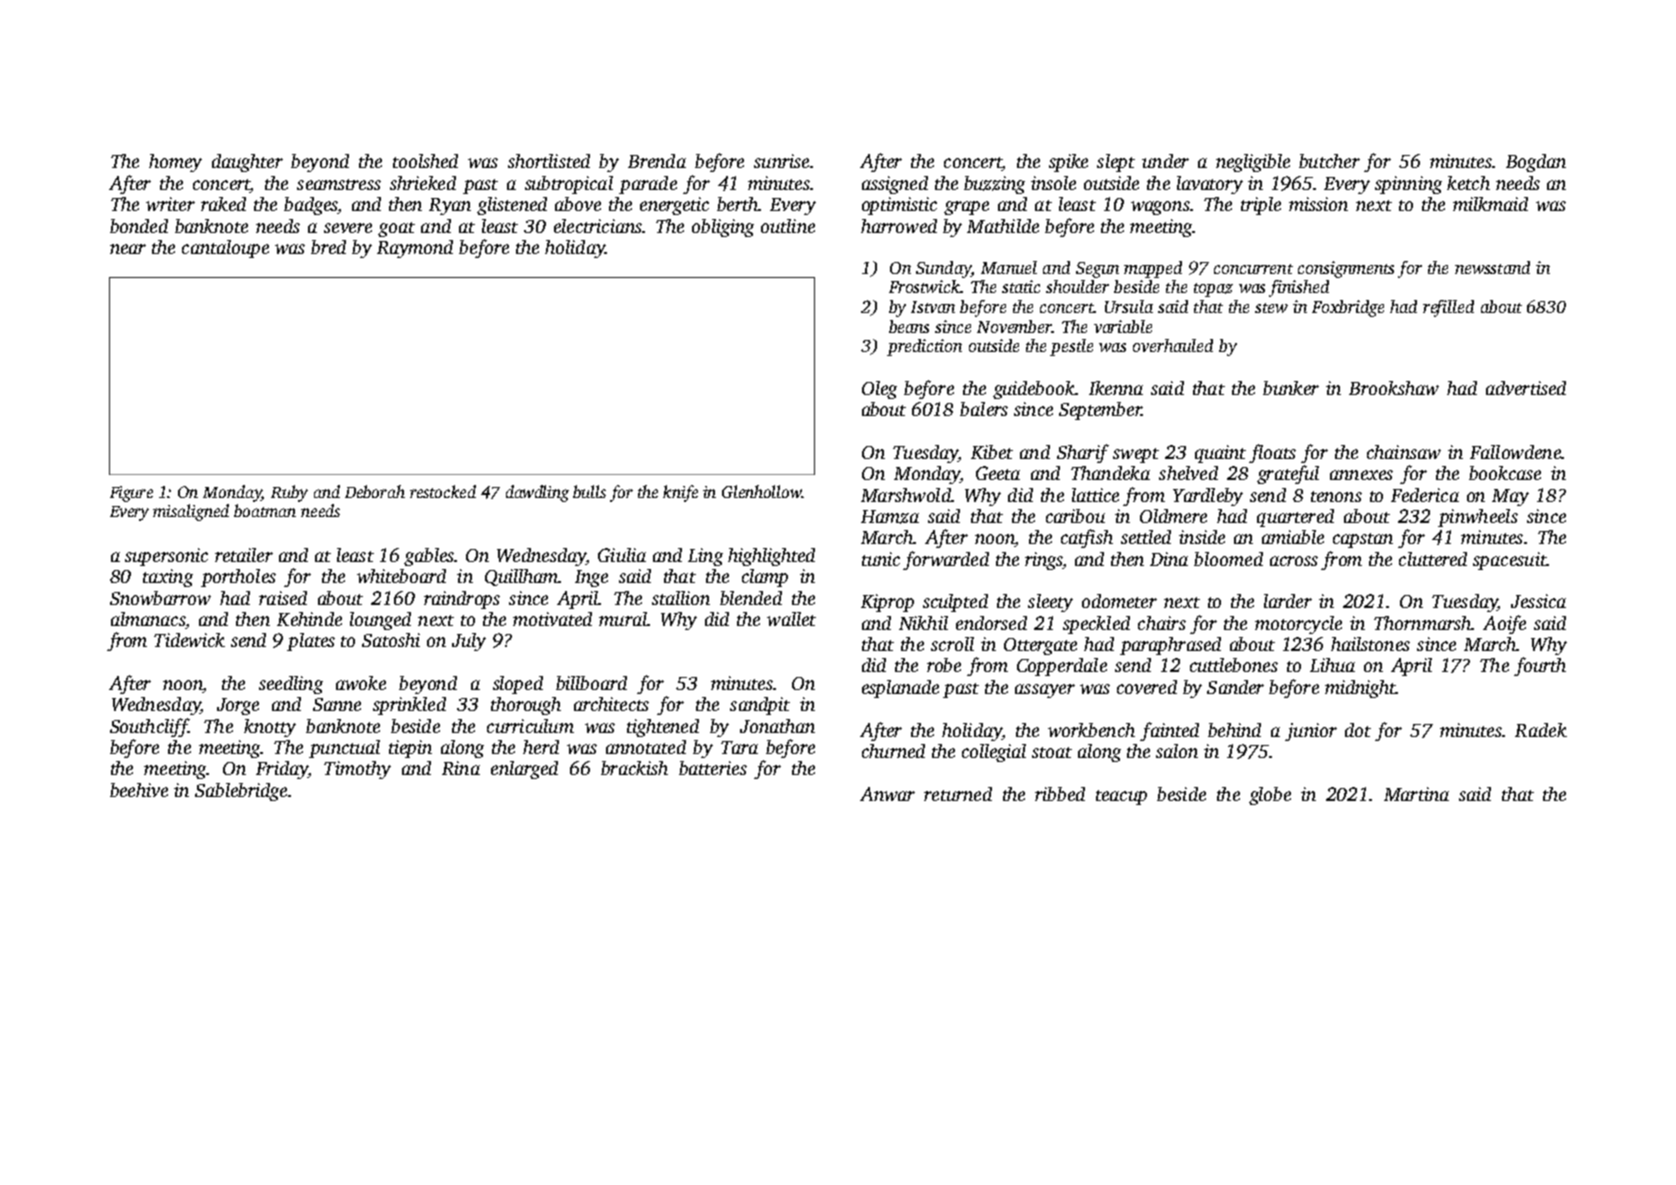  I want to click on cluttered, so click(1433, 559).
